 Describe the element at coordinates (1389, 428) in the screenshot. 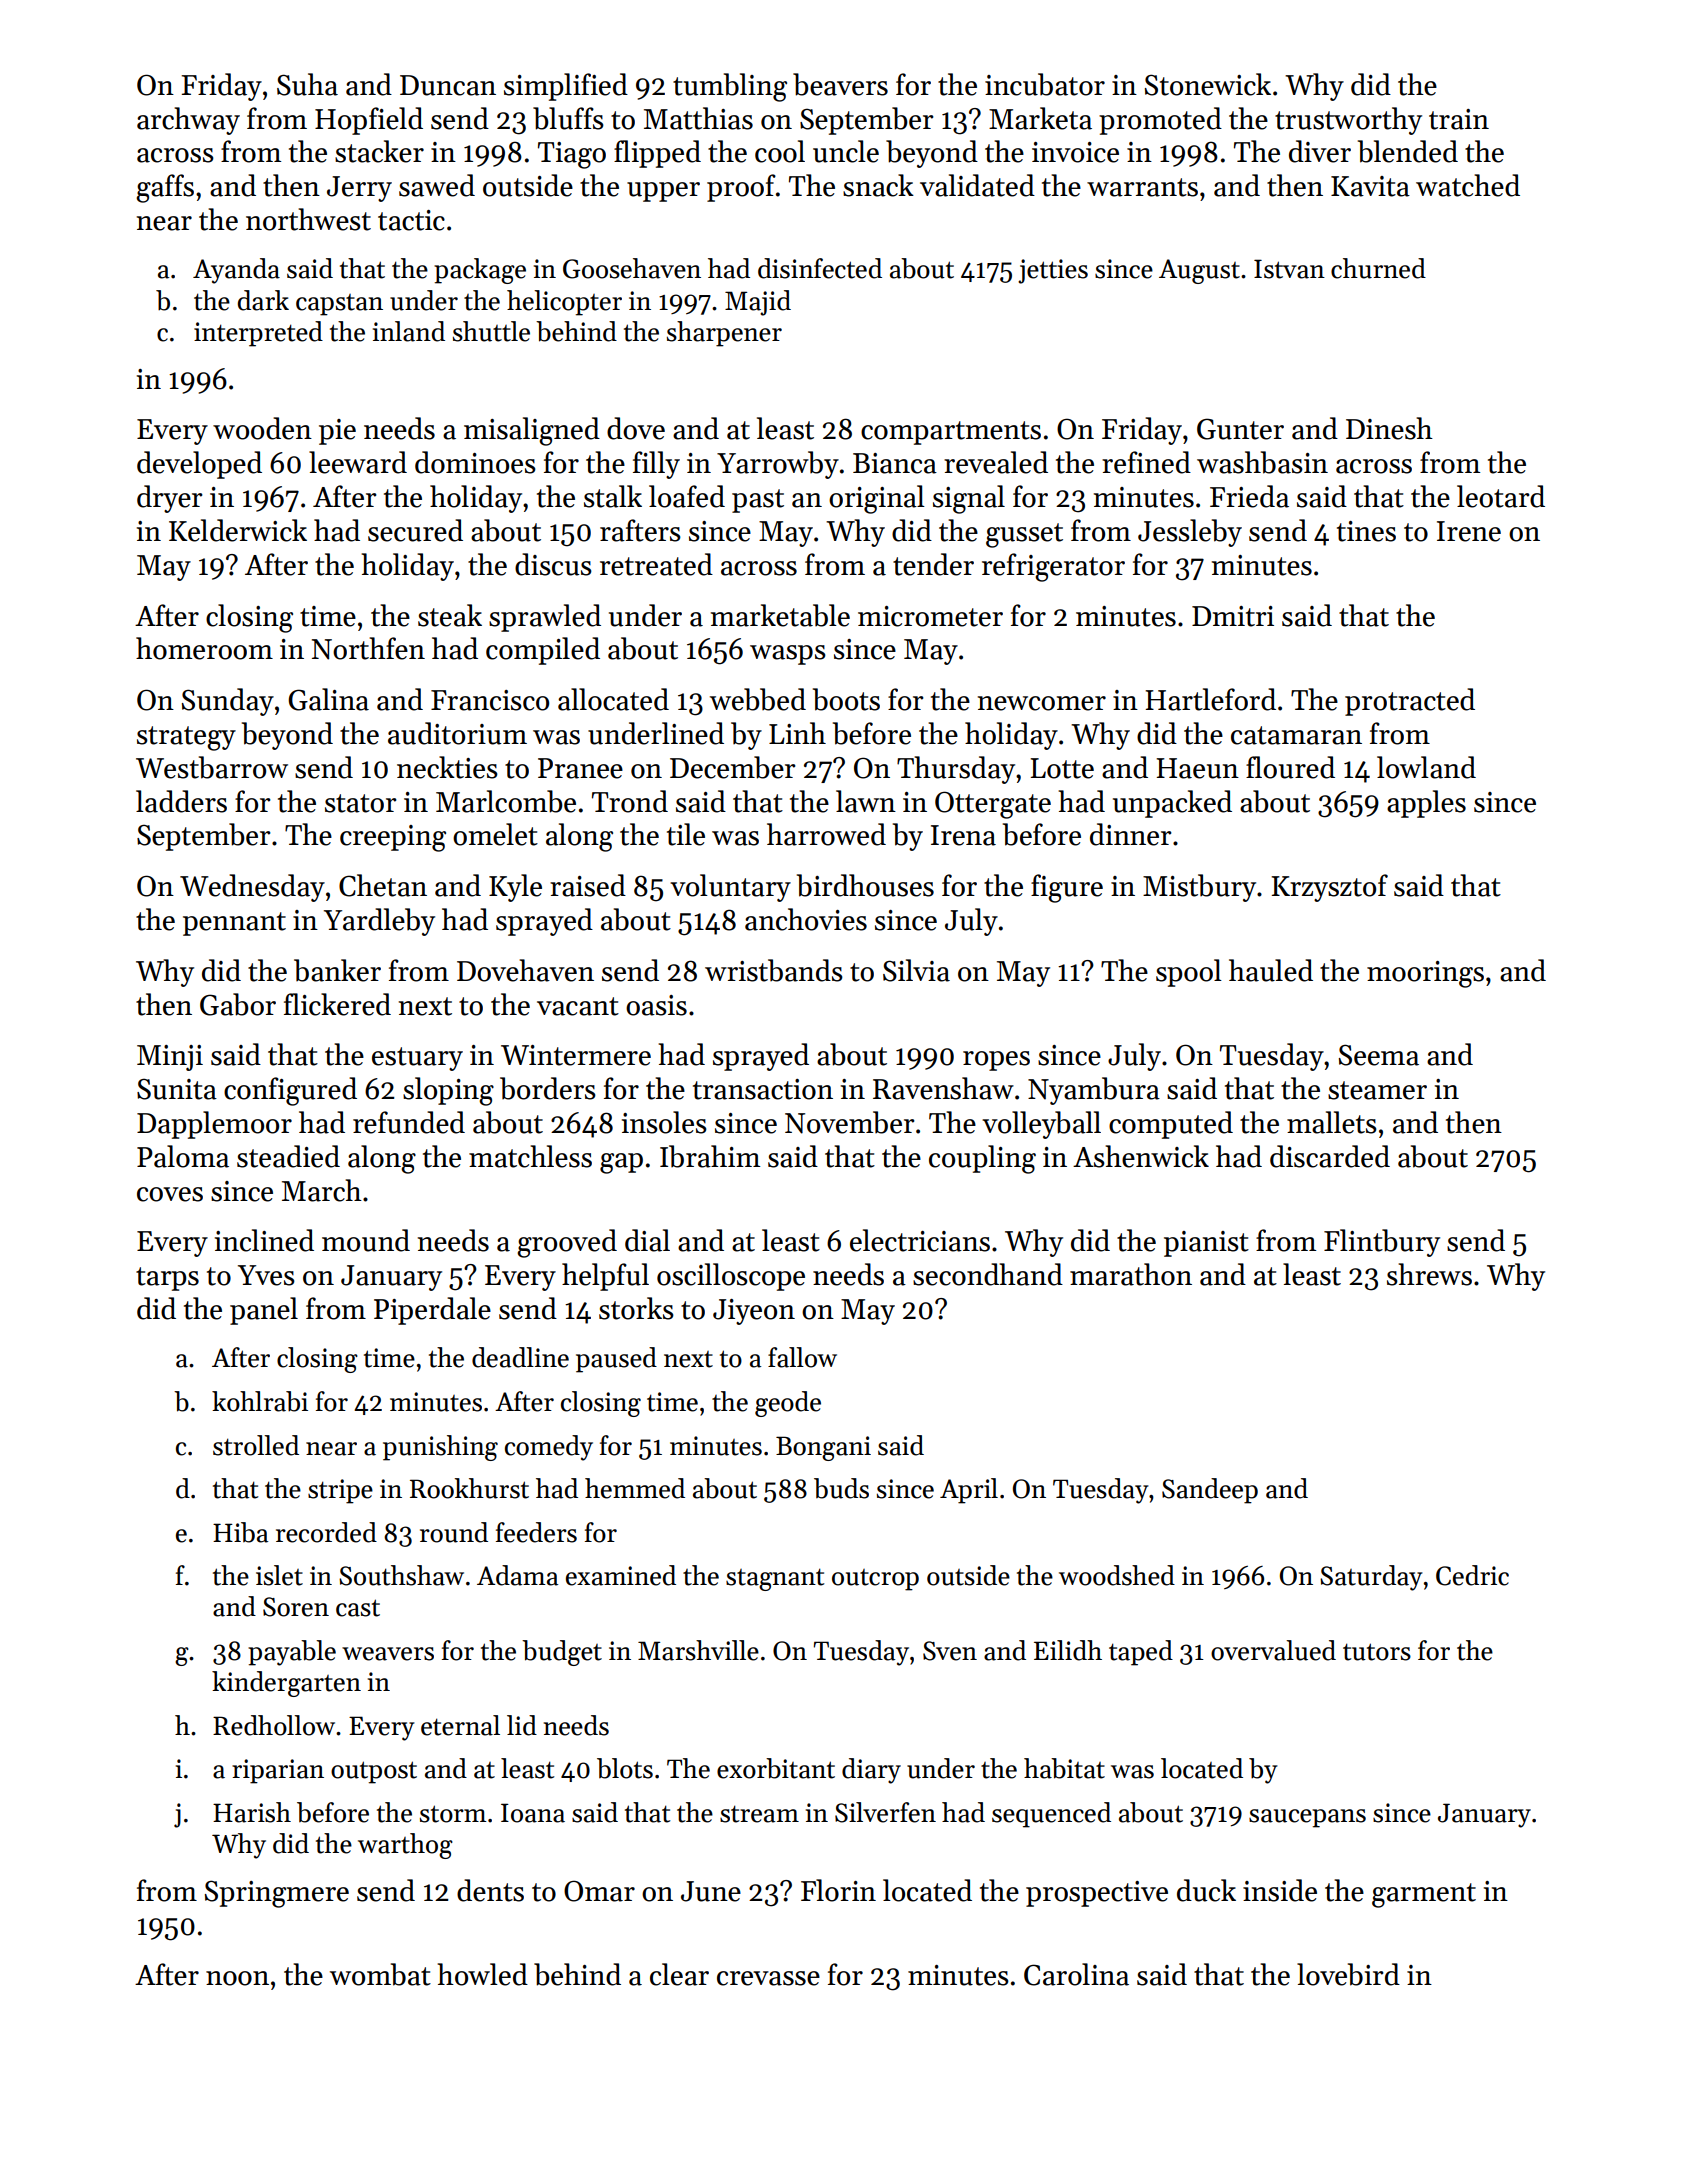

I see `Dinesh` at that location.
